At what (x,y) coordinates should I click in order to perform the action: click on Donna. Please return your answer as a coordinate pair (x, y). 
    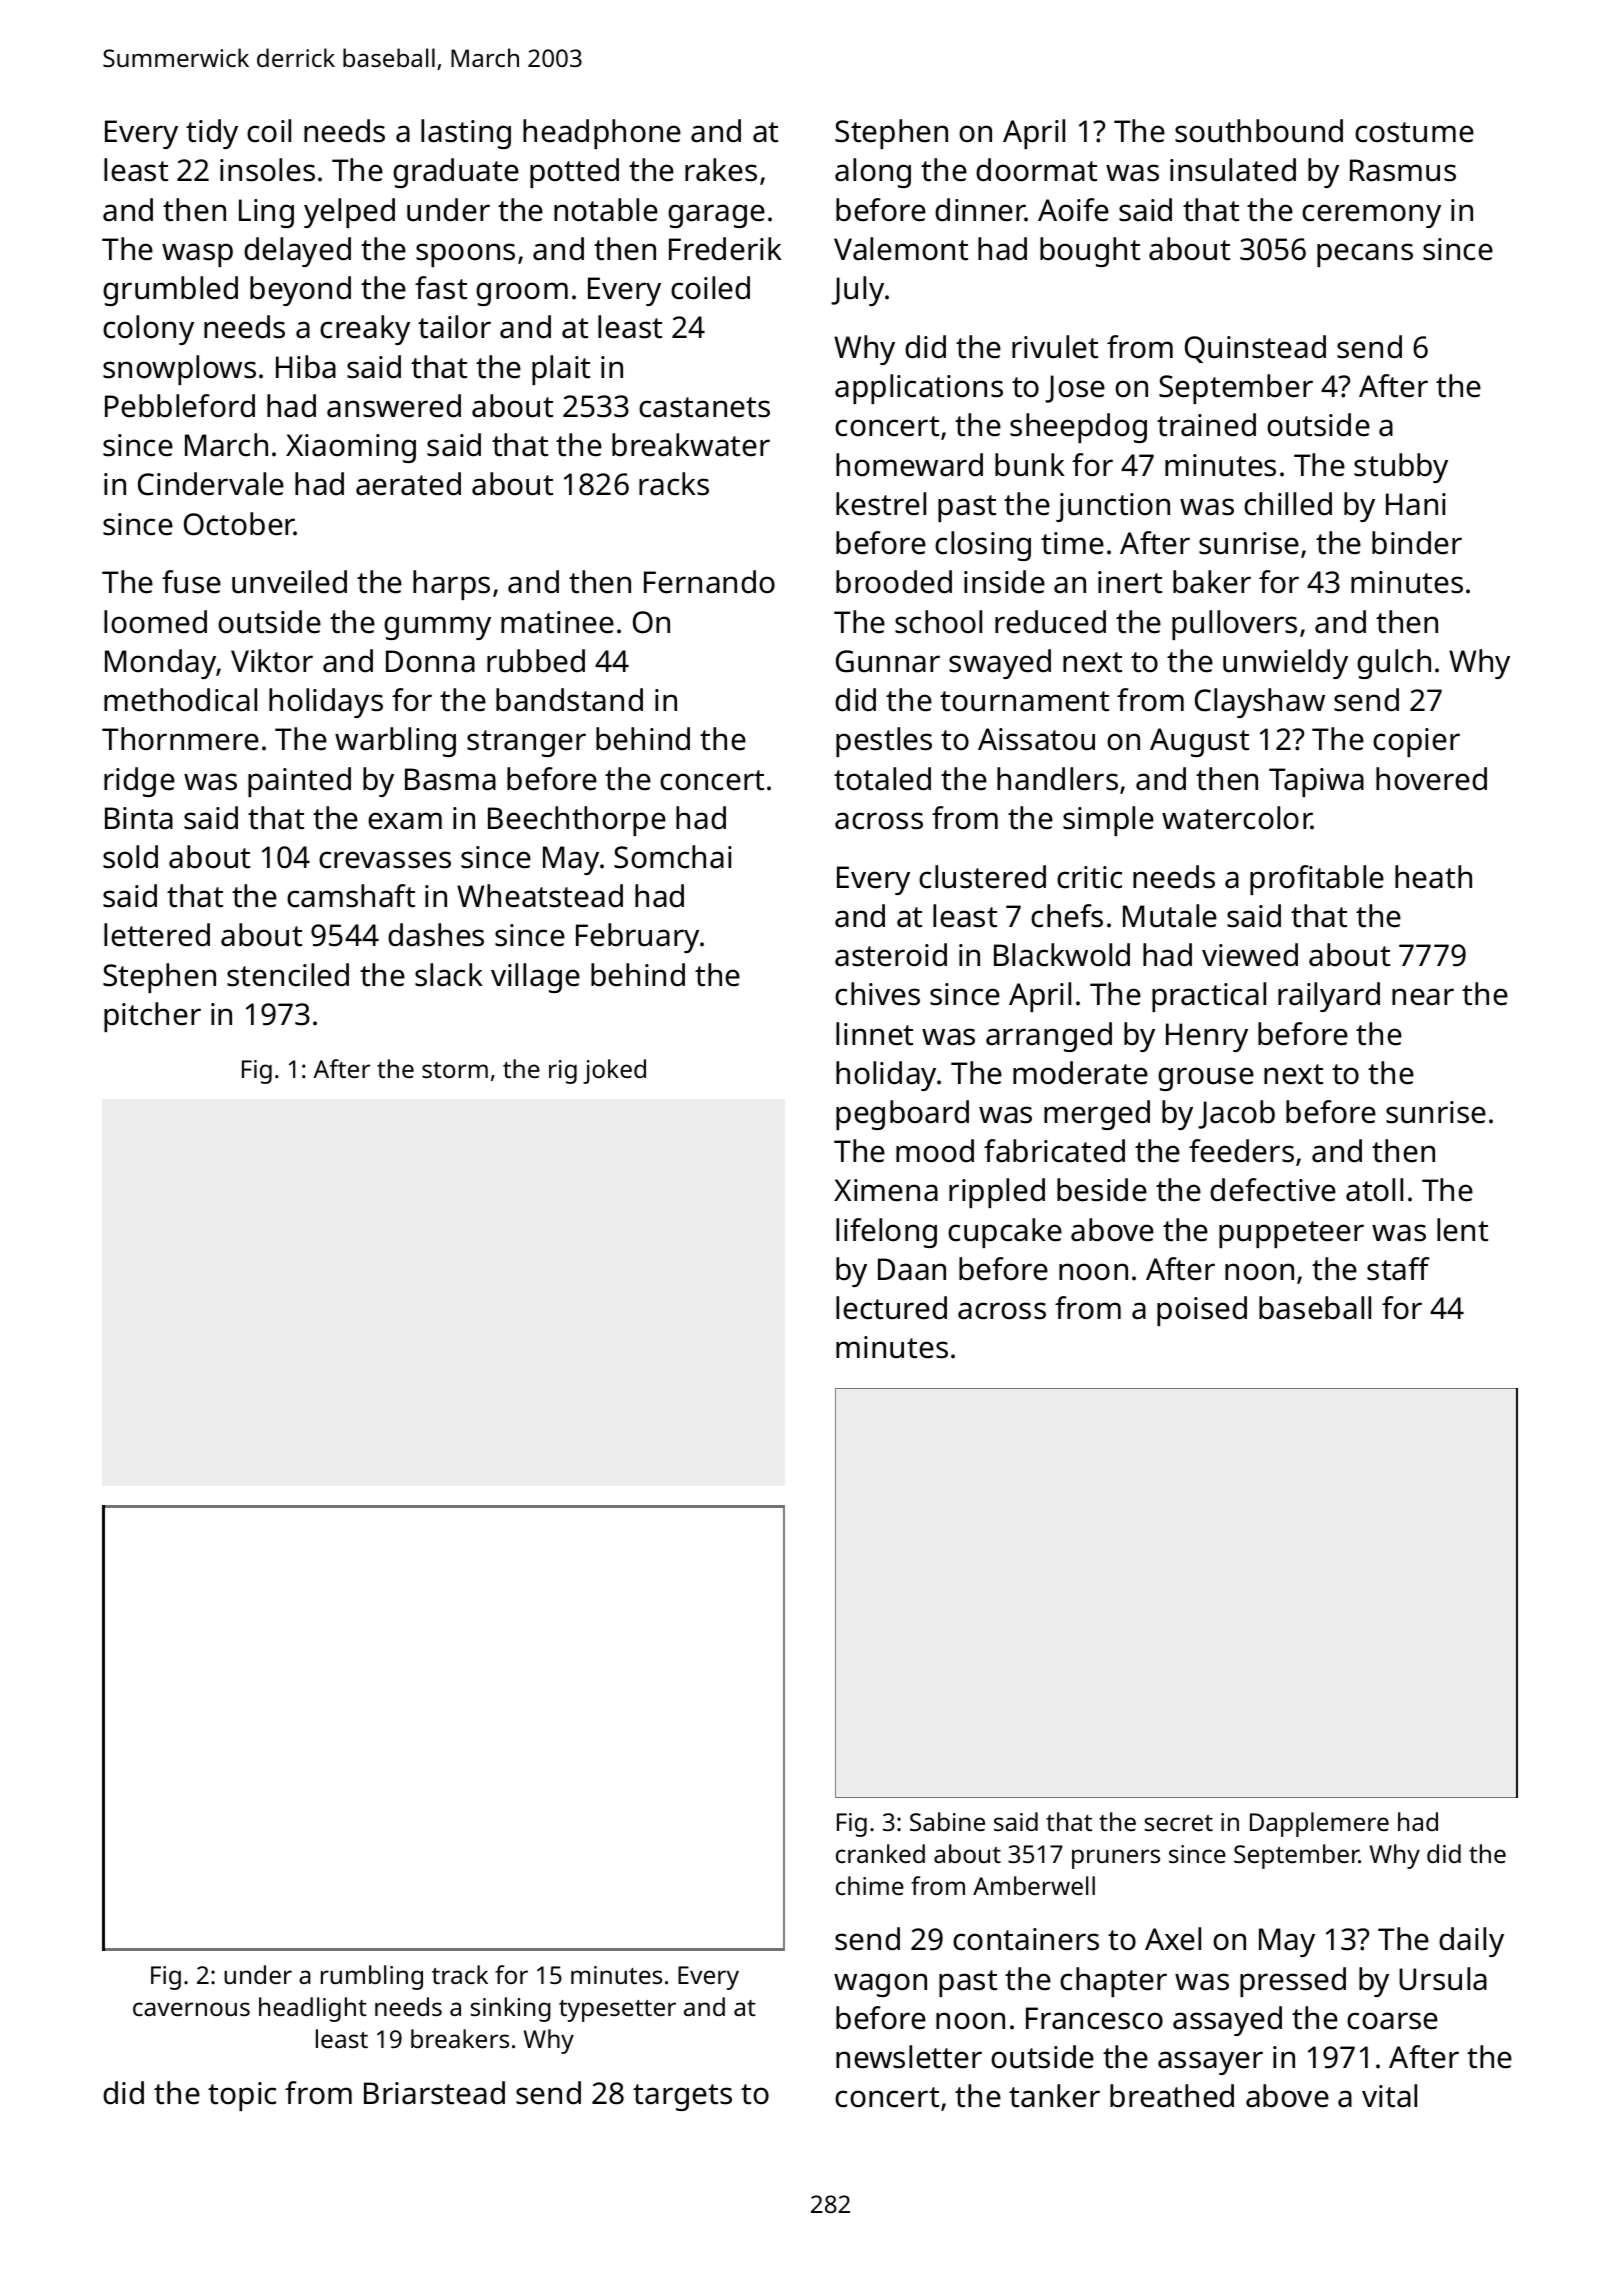
    Looking at the image, I should click on (430, 661).
